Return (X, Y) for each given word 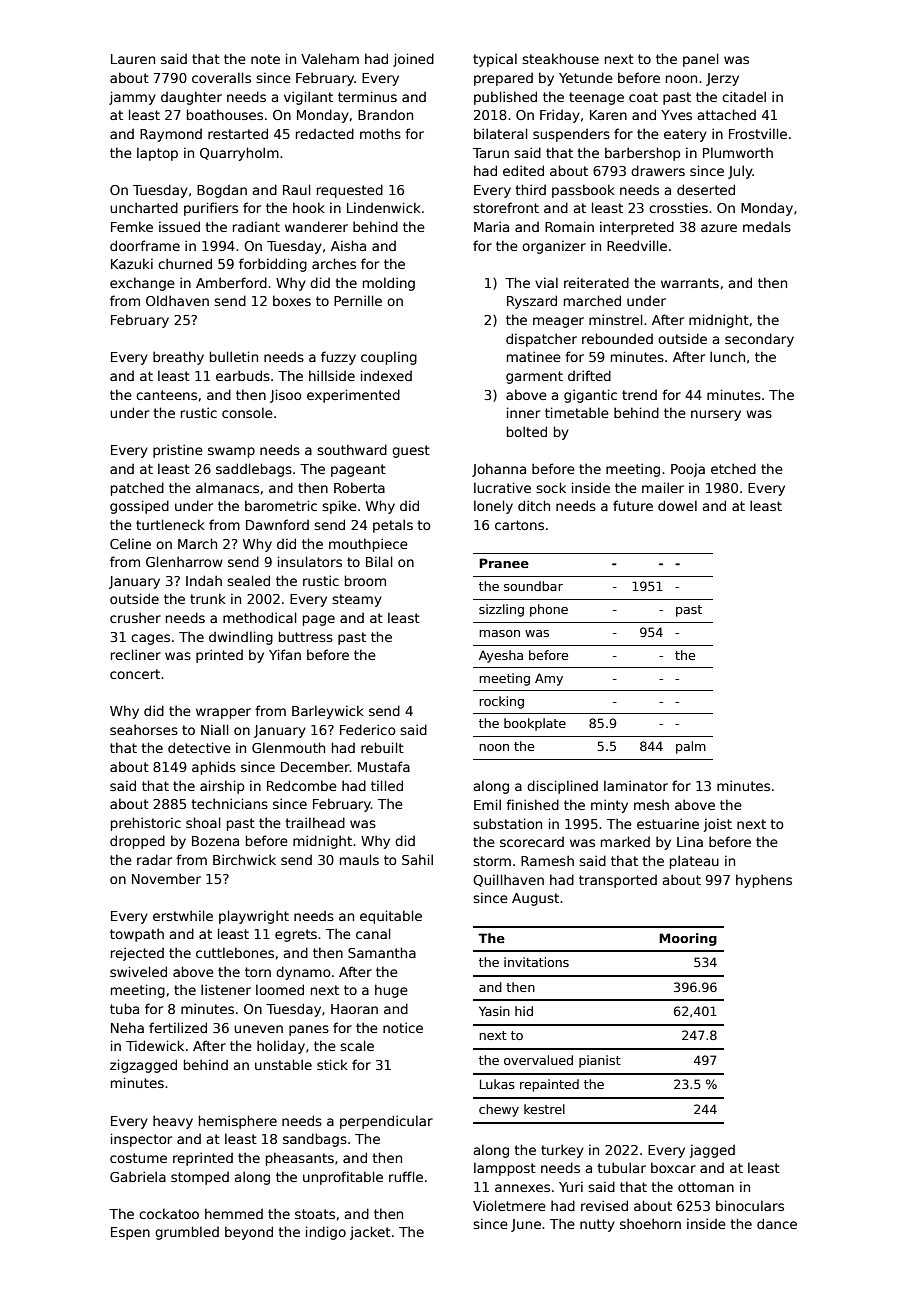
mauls (359, 859)
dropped (137, 842)
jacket (370, 1233)
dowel (677, 505)
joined (413, 60)
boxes (292, 300)
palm (691, 747)
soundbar (533, 586)
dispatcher (541, 340)
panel (701, 60)
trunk (208, 598)
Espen (130, 1233)
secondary (759, 340)
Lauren (133, 59)
